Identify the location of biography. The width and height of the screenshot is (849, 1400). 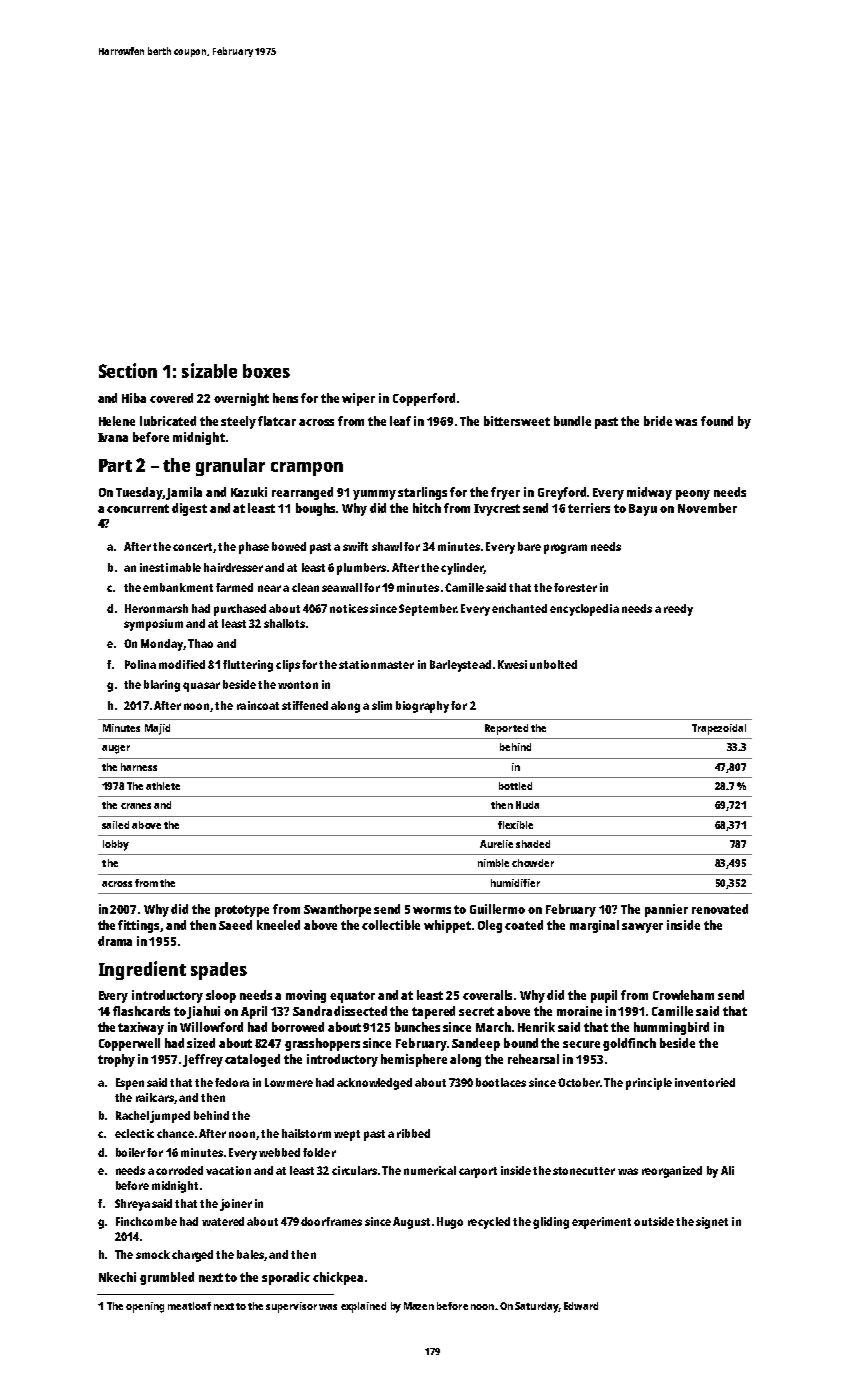
(422, 707).
